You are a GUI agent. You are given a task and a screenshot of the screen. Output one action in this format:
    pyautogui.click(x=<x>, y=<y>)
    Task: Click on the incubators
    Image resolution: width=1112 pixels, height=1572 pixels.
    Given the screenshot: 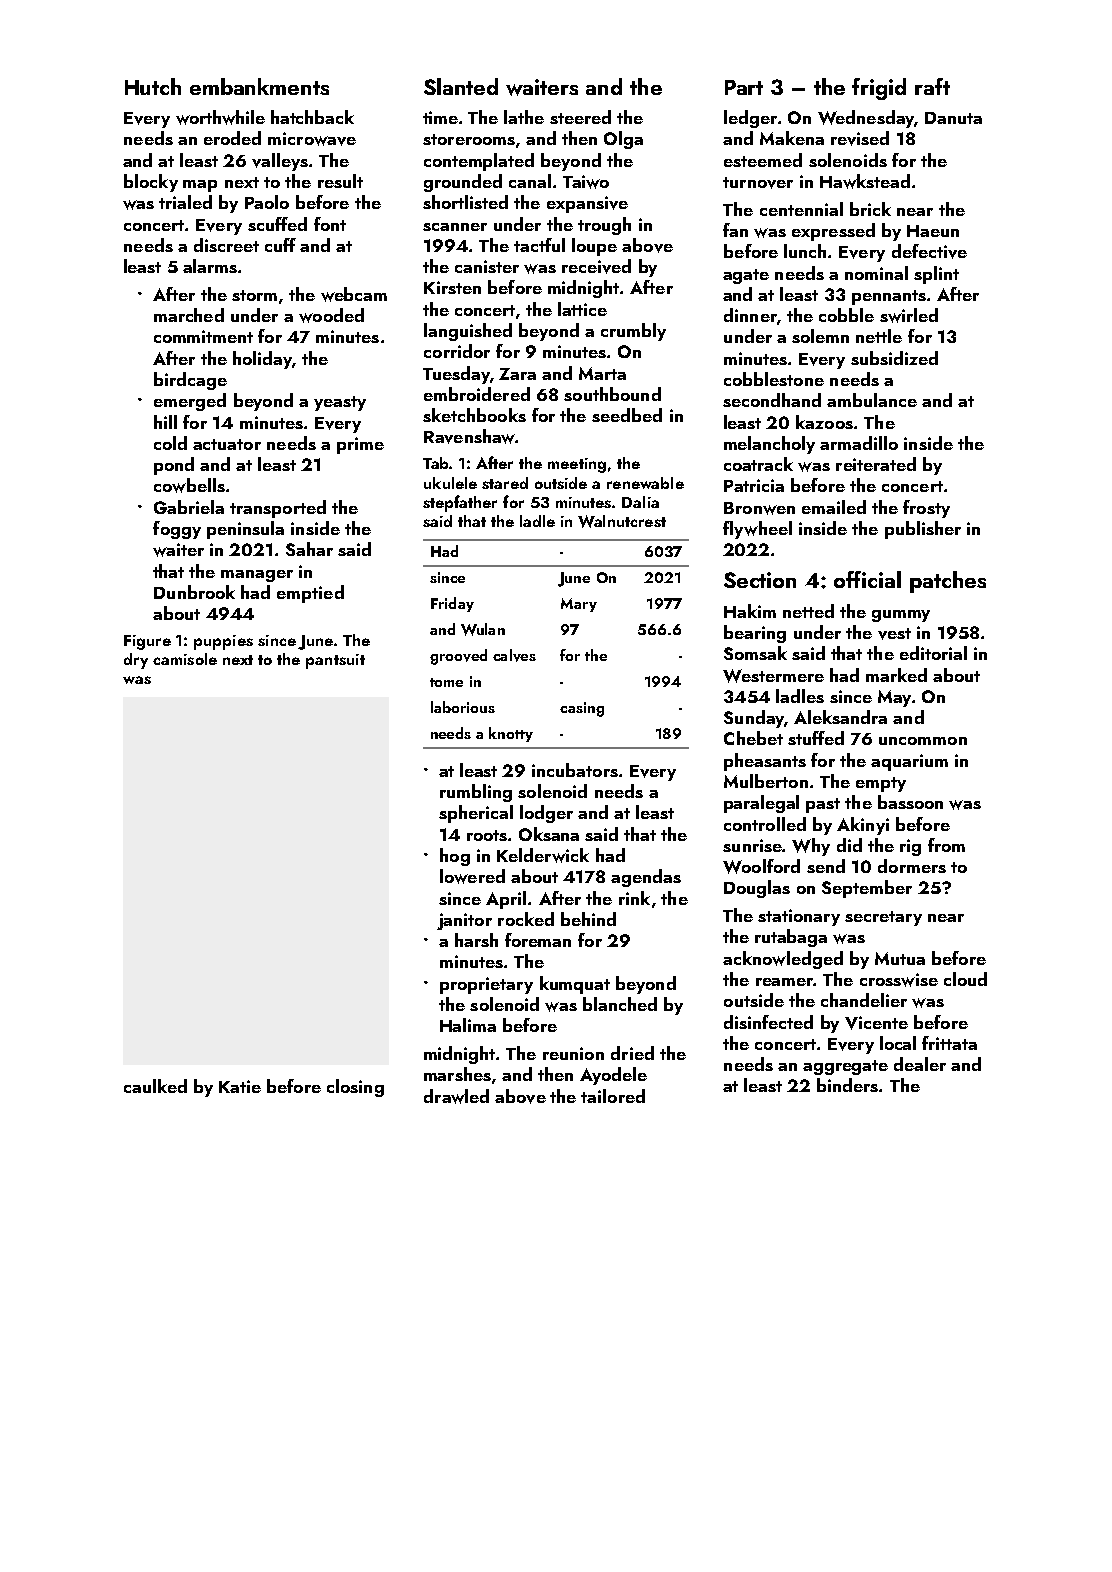 What is the action you would take?
    pyautogui.click(x=575, y=770)
